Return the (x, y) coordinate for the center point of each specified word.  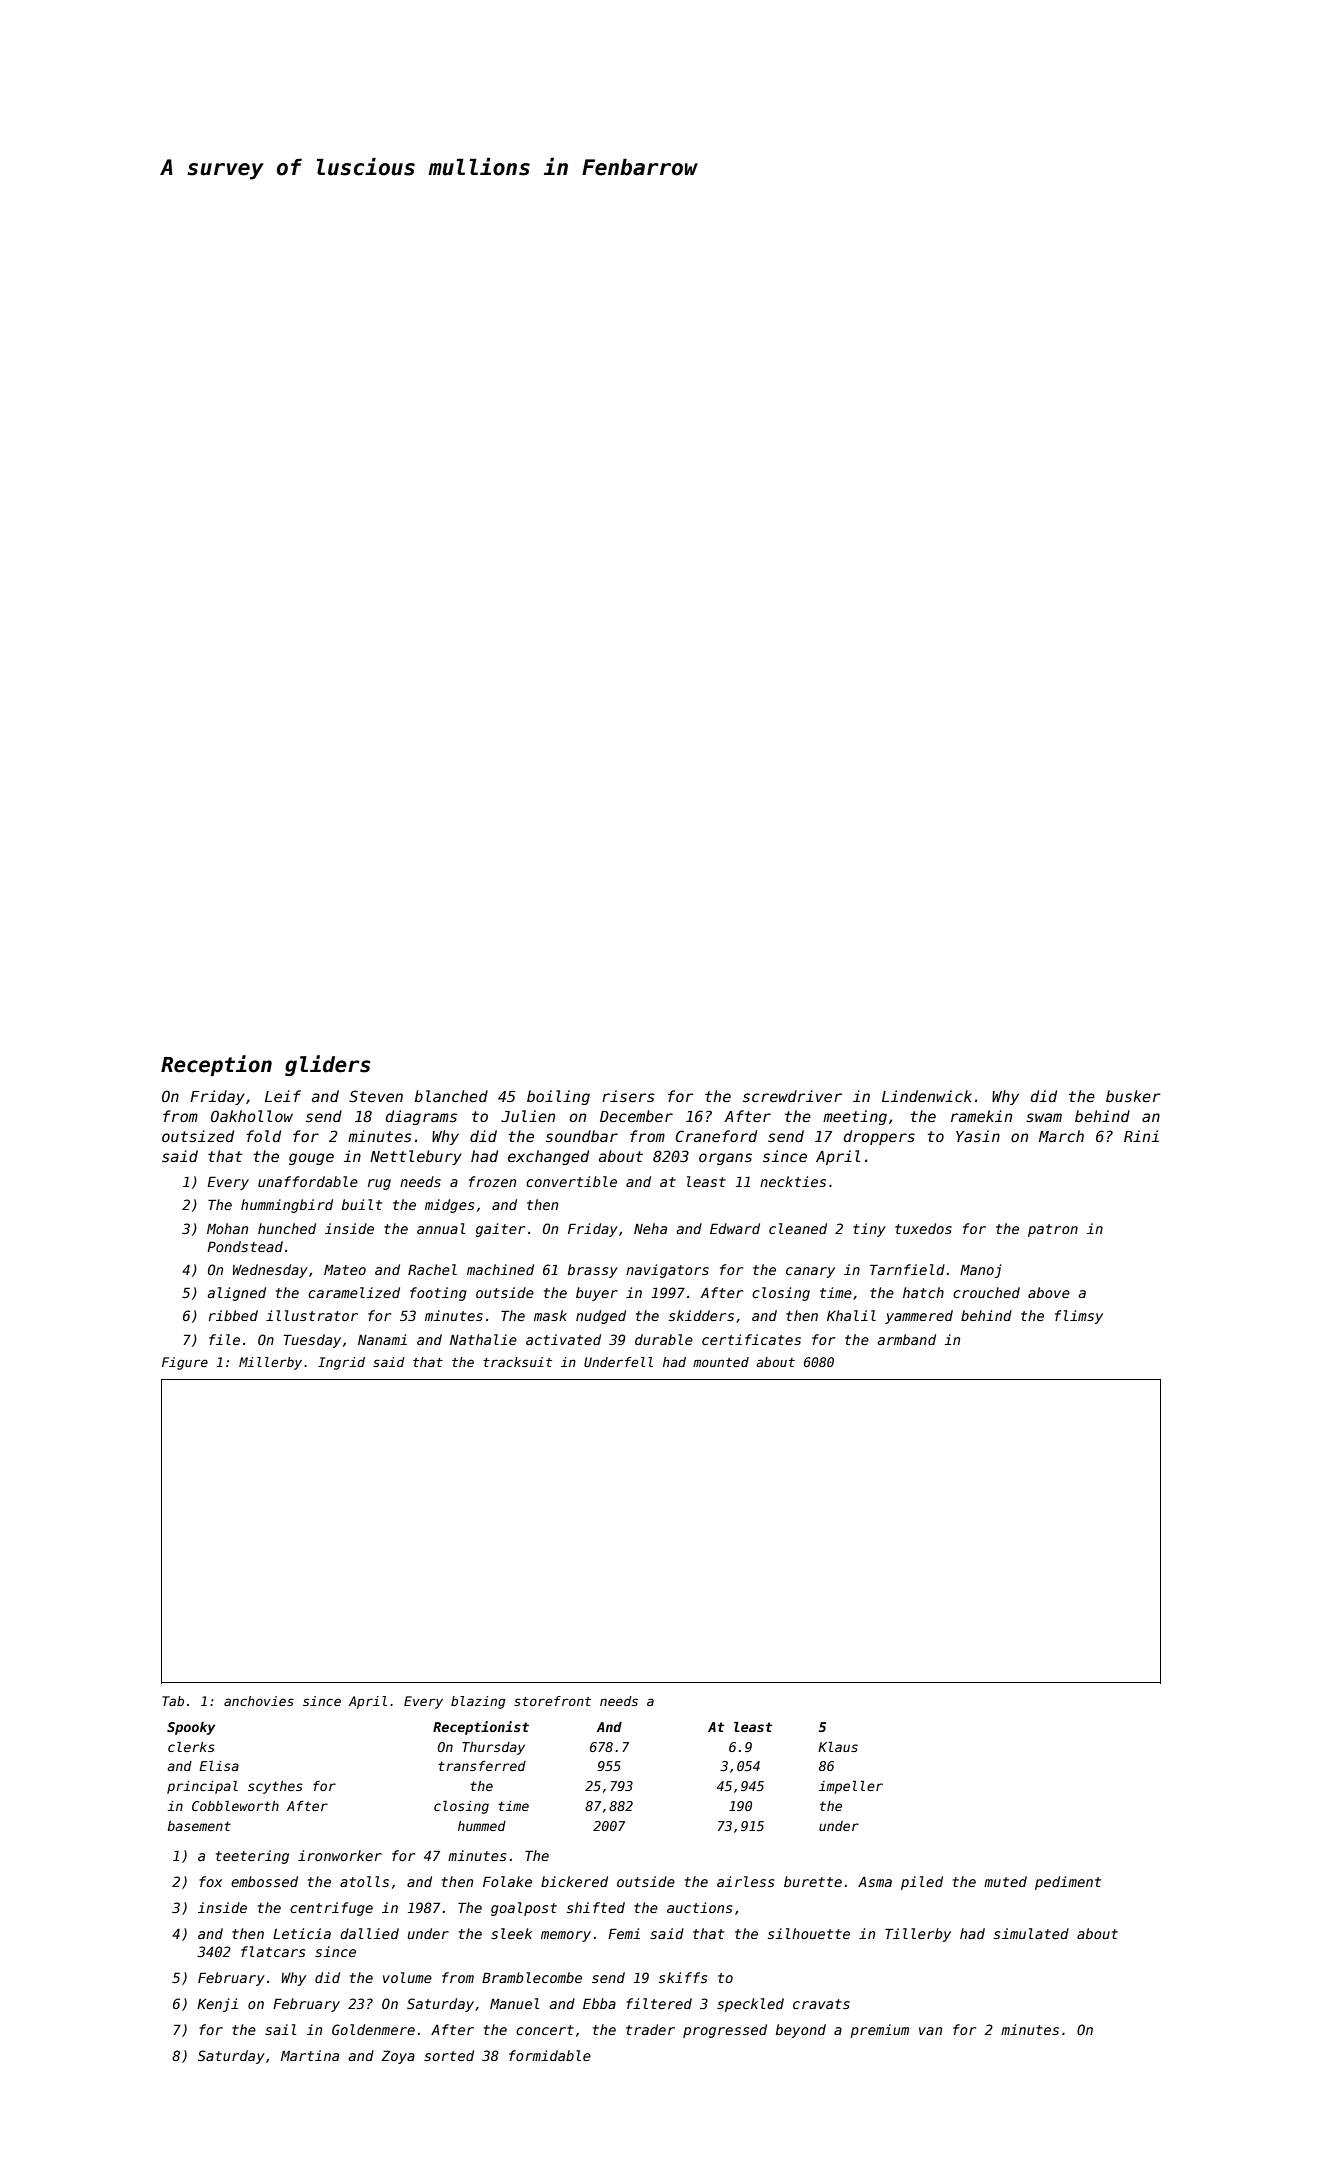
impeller (851, 1787)
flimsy (1079, 1317)
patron (1053, 1230)
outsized (198, 1136)
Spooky (191, 1728)
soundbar (582, 1136)
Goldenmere (373, 2029)
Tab (173, 1701)
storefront (552, 1701)
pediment (1068, 1883)
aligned (237, 1294)
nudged (601, 1317)
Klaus (838, 1747)
